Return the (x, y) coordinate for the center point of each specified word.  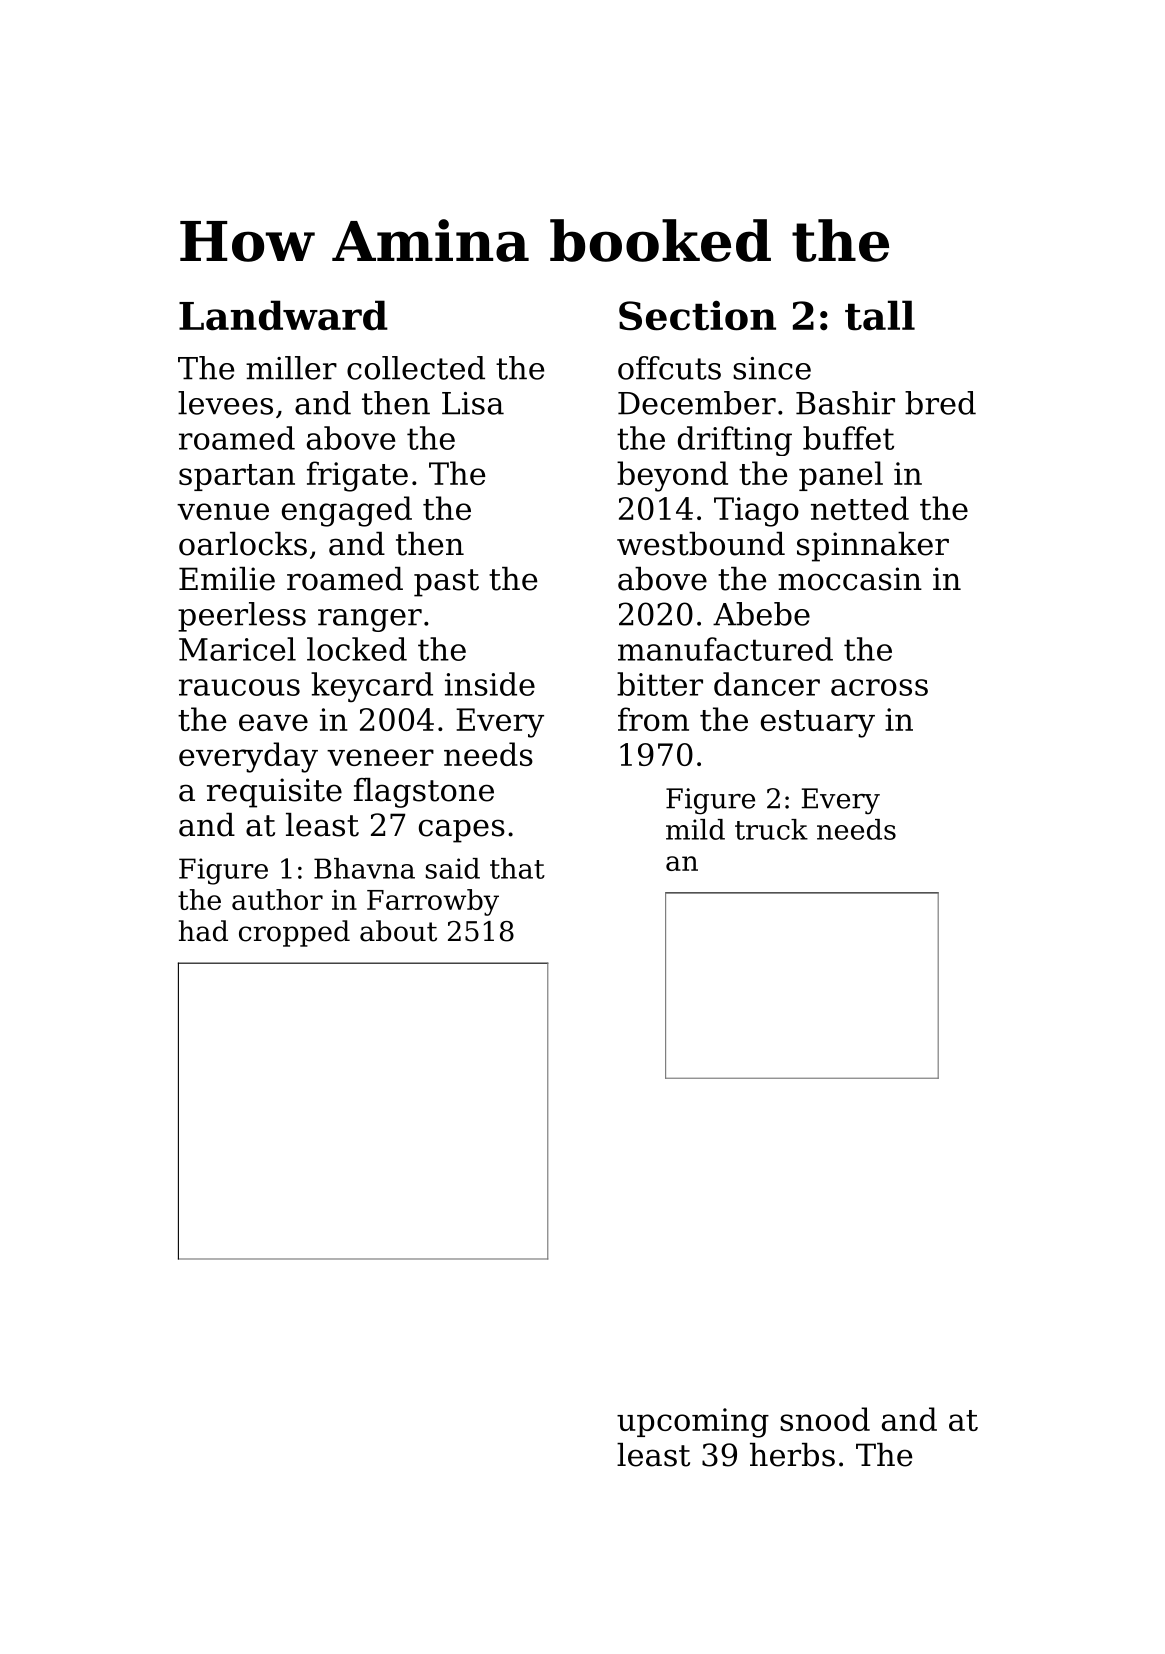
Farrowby (433, 902)
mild (695, 829)
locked (357, 649)
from (653, 719)
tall (880, 315)
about (398, 931)
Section (697, 315)
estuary (818, 724)
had (203, 931)
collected (416, 368)
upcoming (693, 1423)
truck (771, 829)
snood (825, 1419)
